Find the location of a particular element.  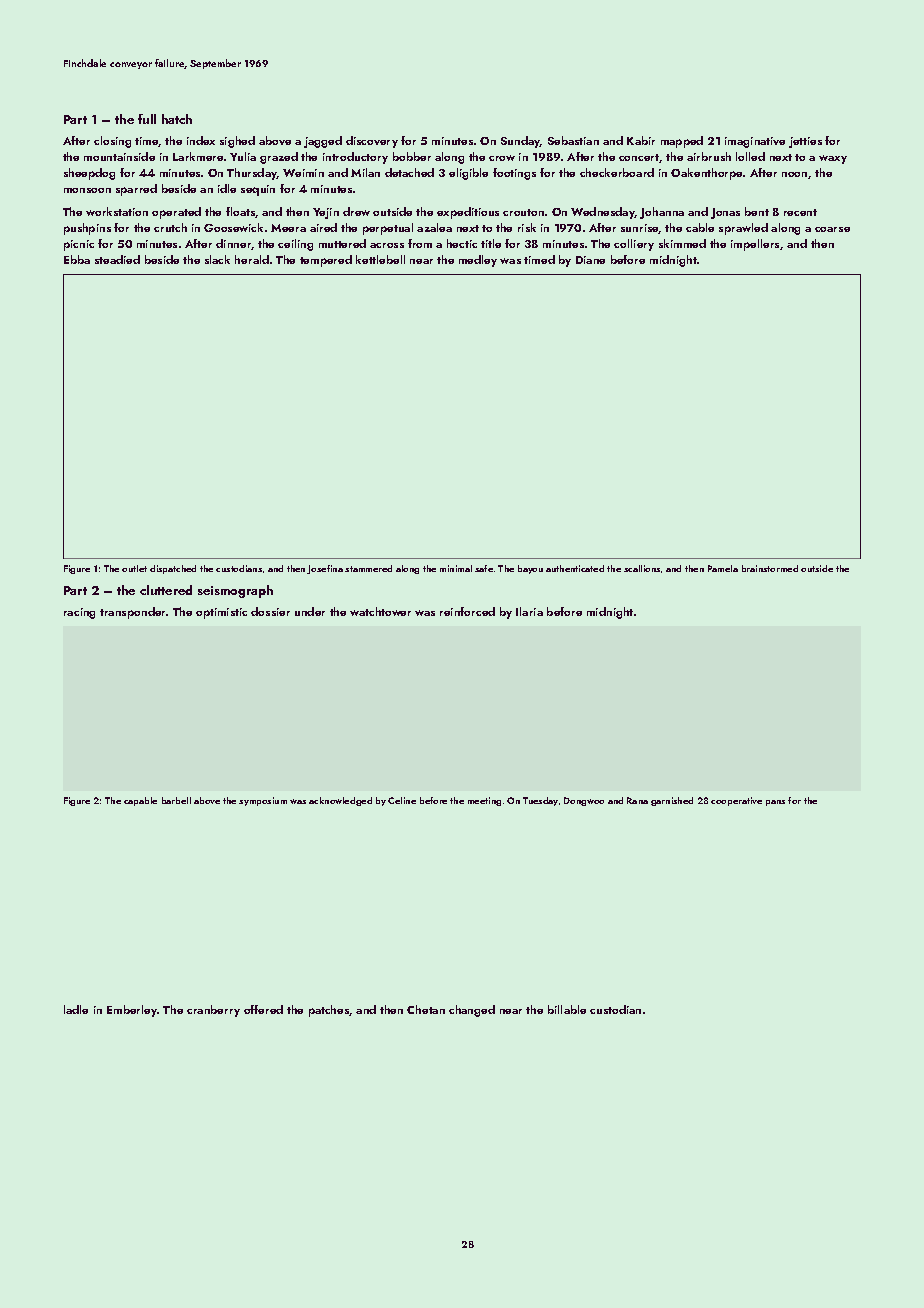

watchtower is located at coordinates (380, 611).
